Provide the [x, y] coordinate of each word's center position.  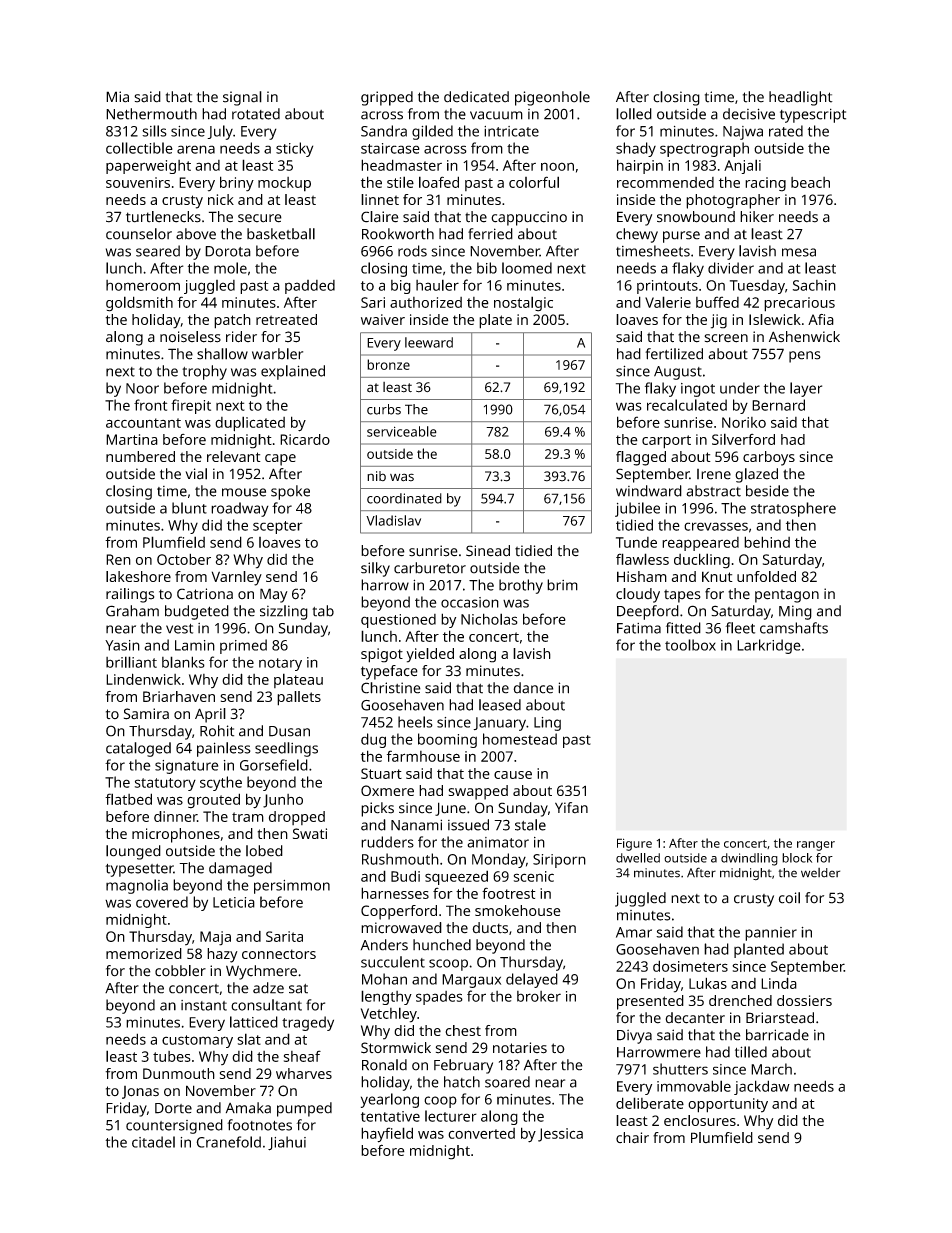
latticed [254, 1022]
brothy [521, 586]
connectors [279, 954]
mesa [799, 252]
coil [789, 898]
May [274, 595]
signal [242, 98]
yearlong [390, 1100]
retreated [286, 319]
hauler [437, 285]
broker [539, 996]
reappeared [700, 544]
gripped [387, 98]
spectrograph [704, 149]
